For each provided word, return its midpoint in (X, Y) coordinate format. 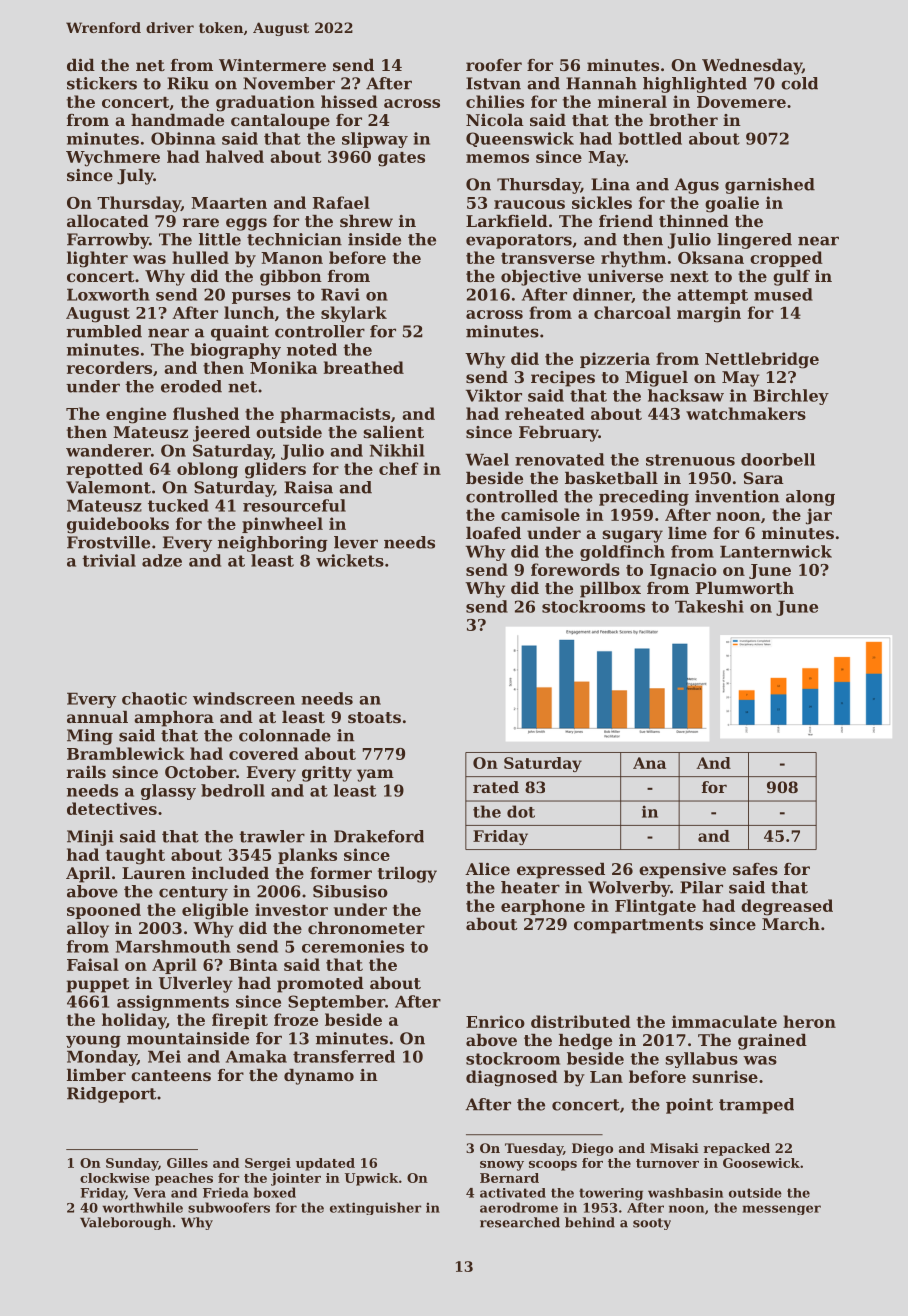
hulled (200, 257)
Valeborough (125, 1223)
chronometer (366, 928)
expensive (682, 871)
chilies (495, 101)
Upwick (371, 1179)
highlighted (695, 85)
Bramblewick (126, 753)
